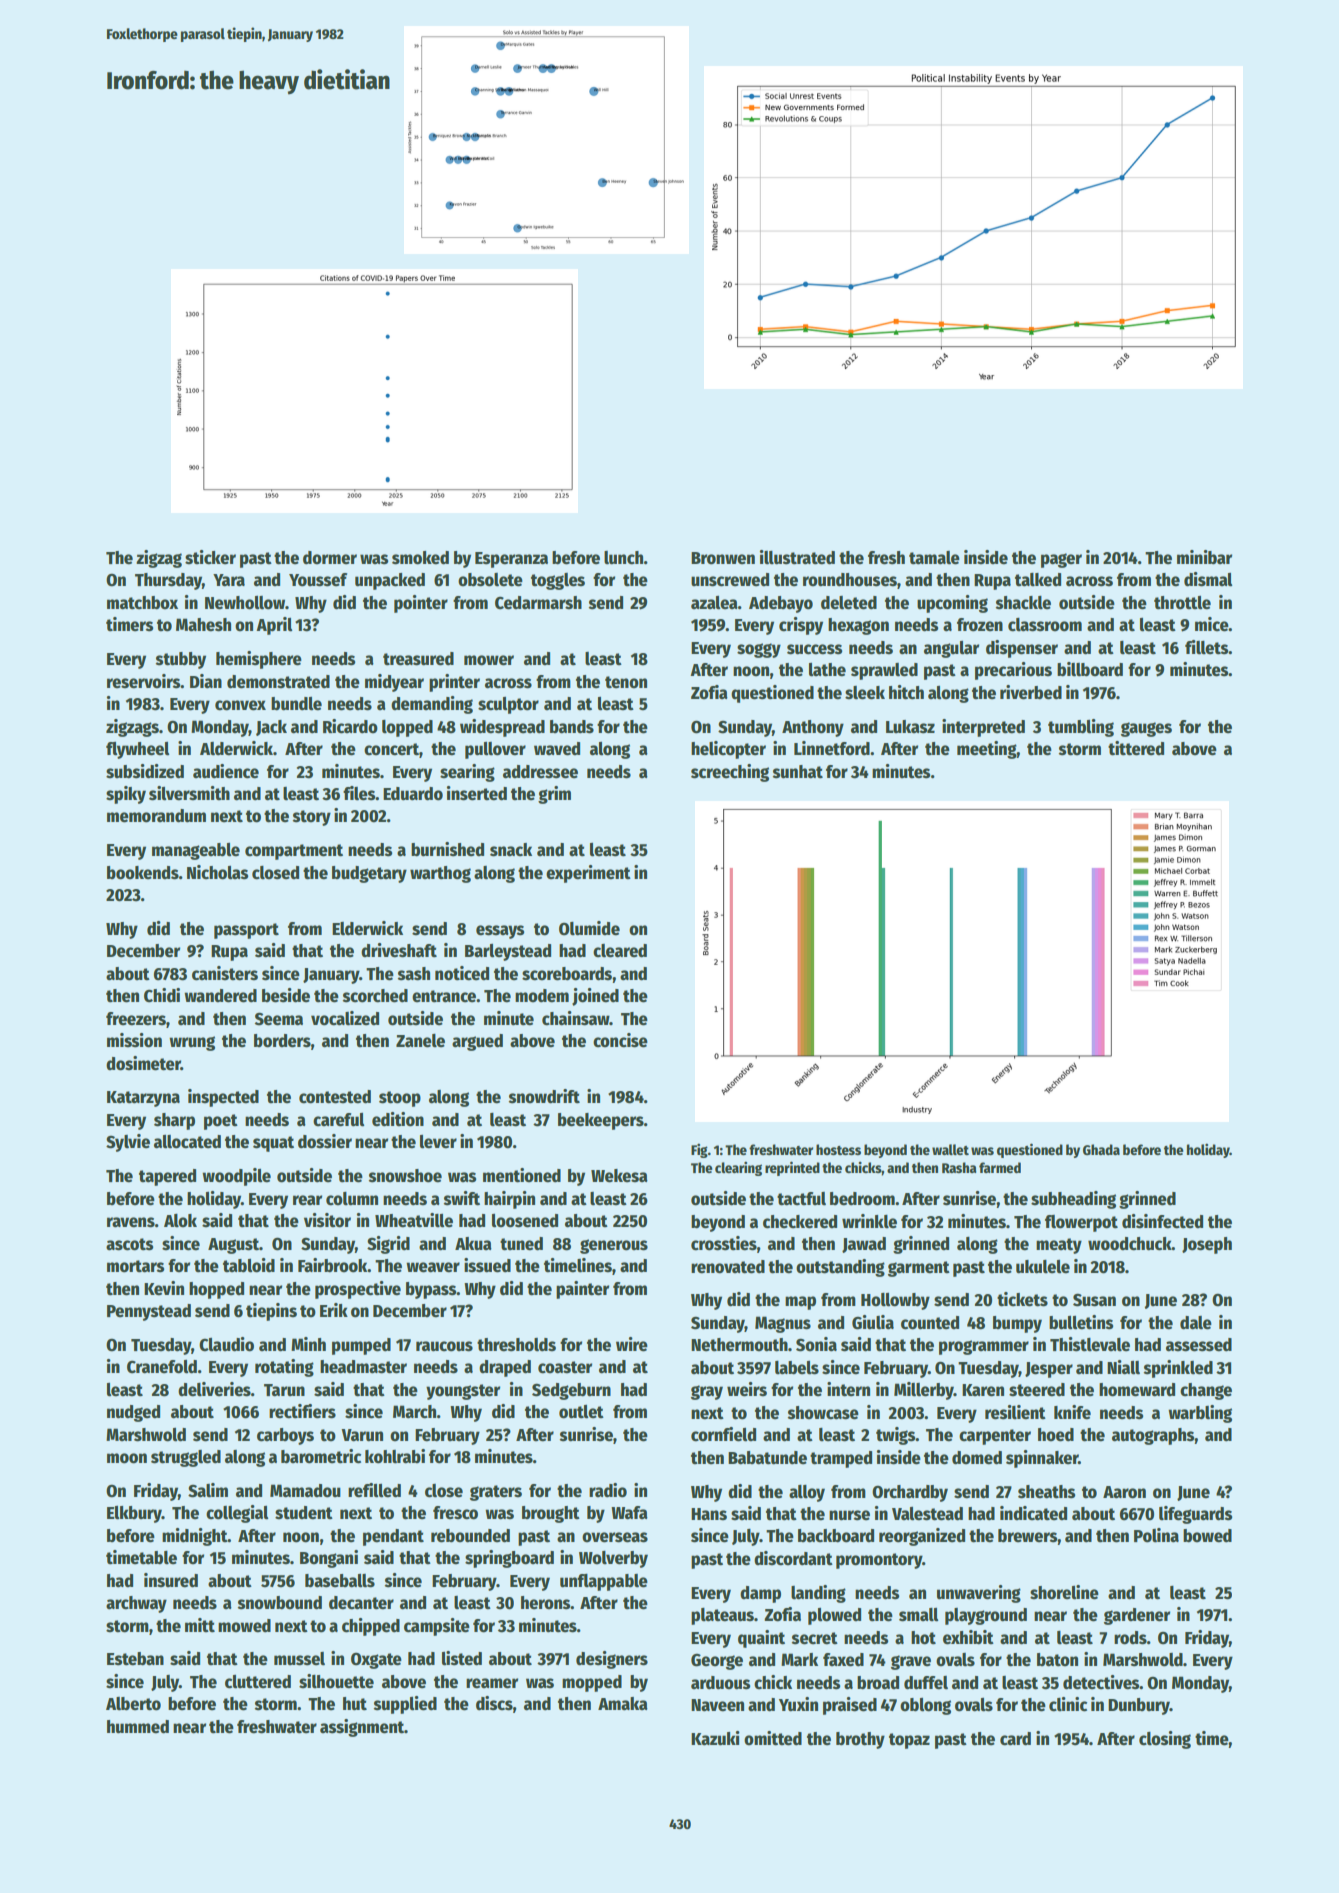 This image has height=1893, width=1339. I want to click on Esteban, so click(135, 1659).
